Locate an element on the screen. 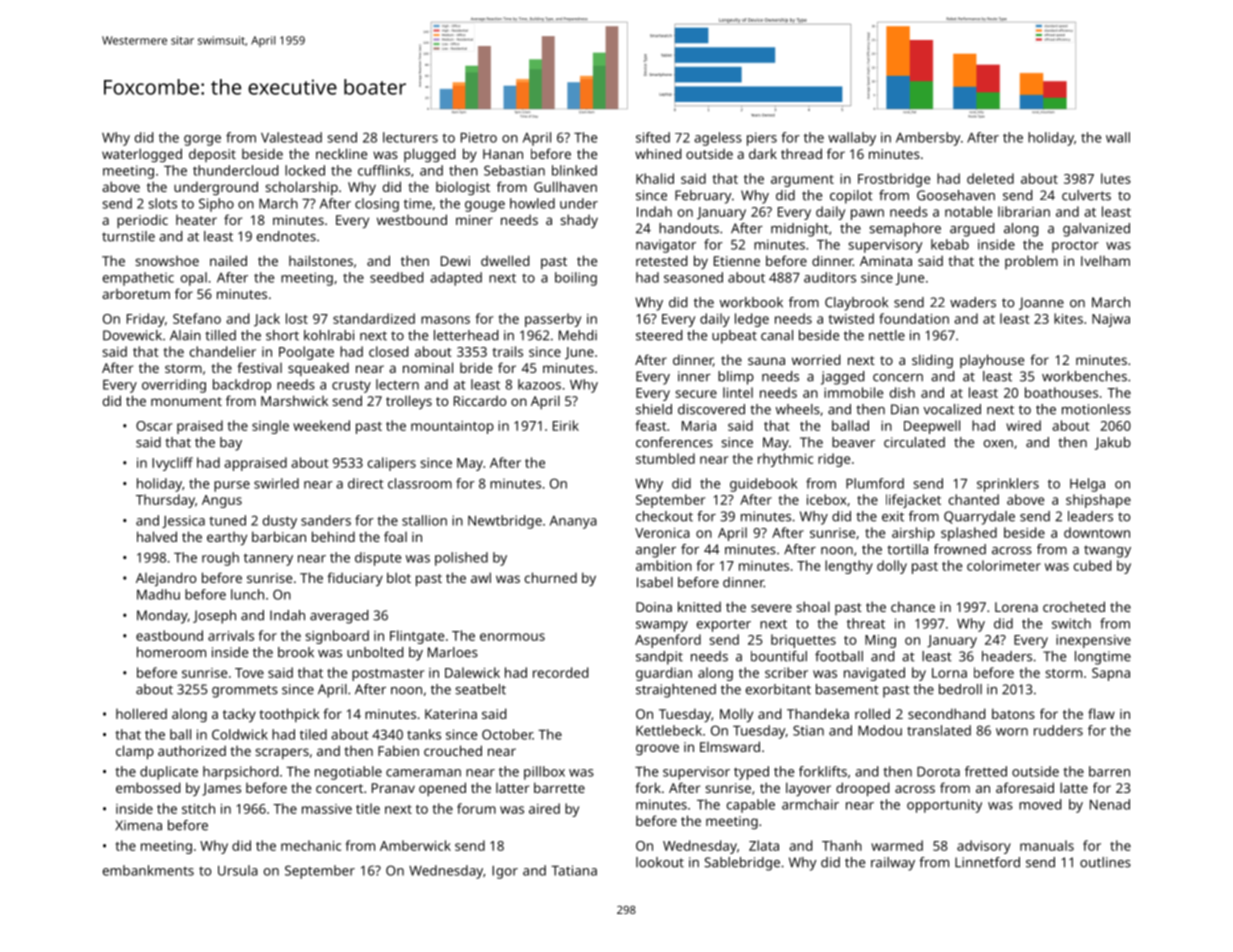 Image resolution: width=1233 pixels, height=952 pixels. fiduciary is located at coordinates (355, 579).
